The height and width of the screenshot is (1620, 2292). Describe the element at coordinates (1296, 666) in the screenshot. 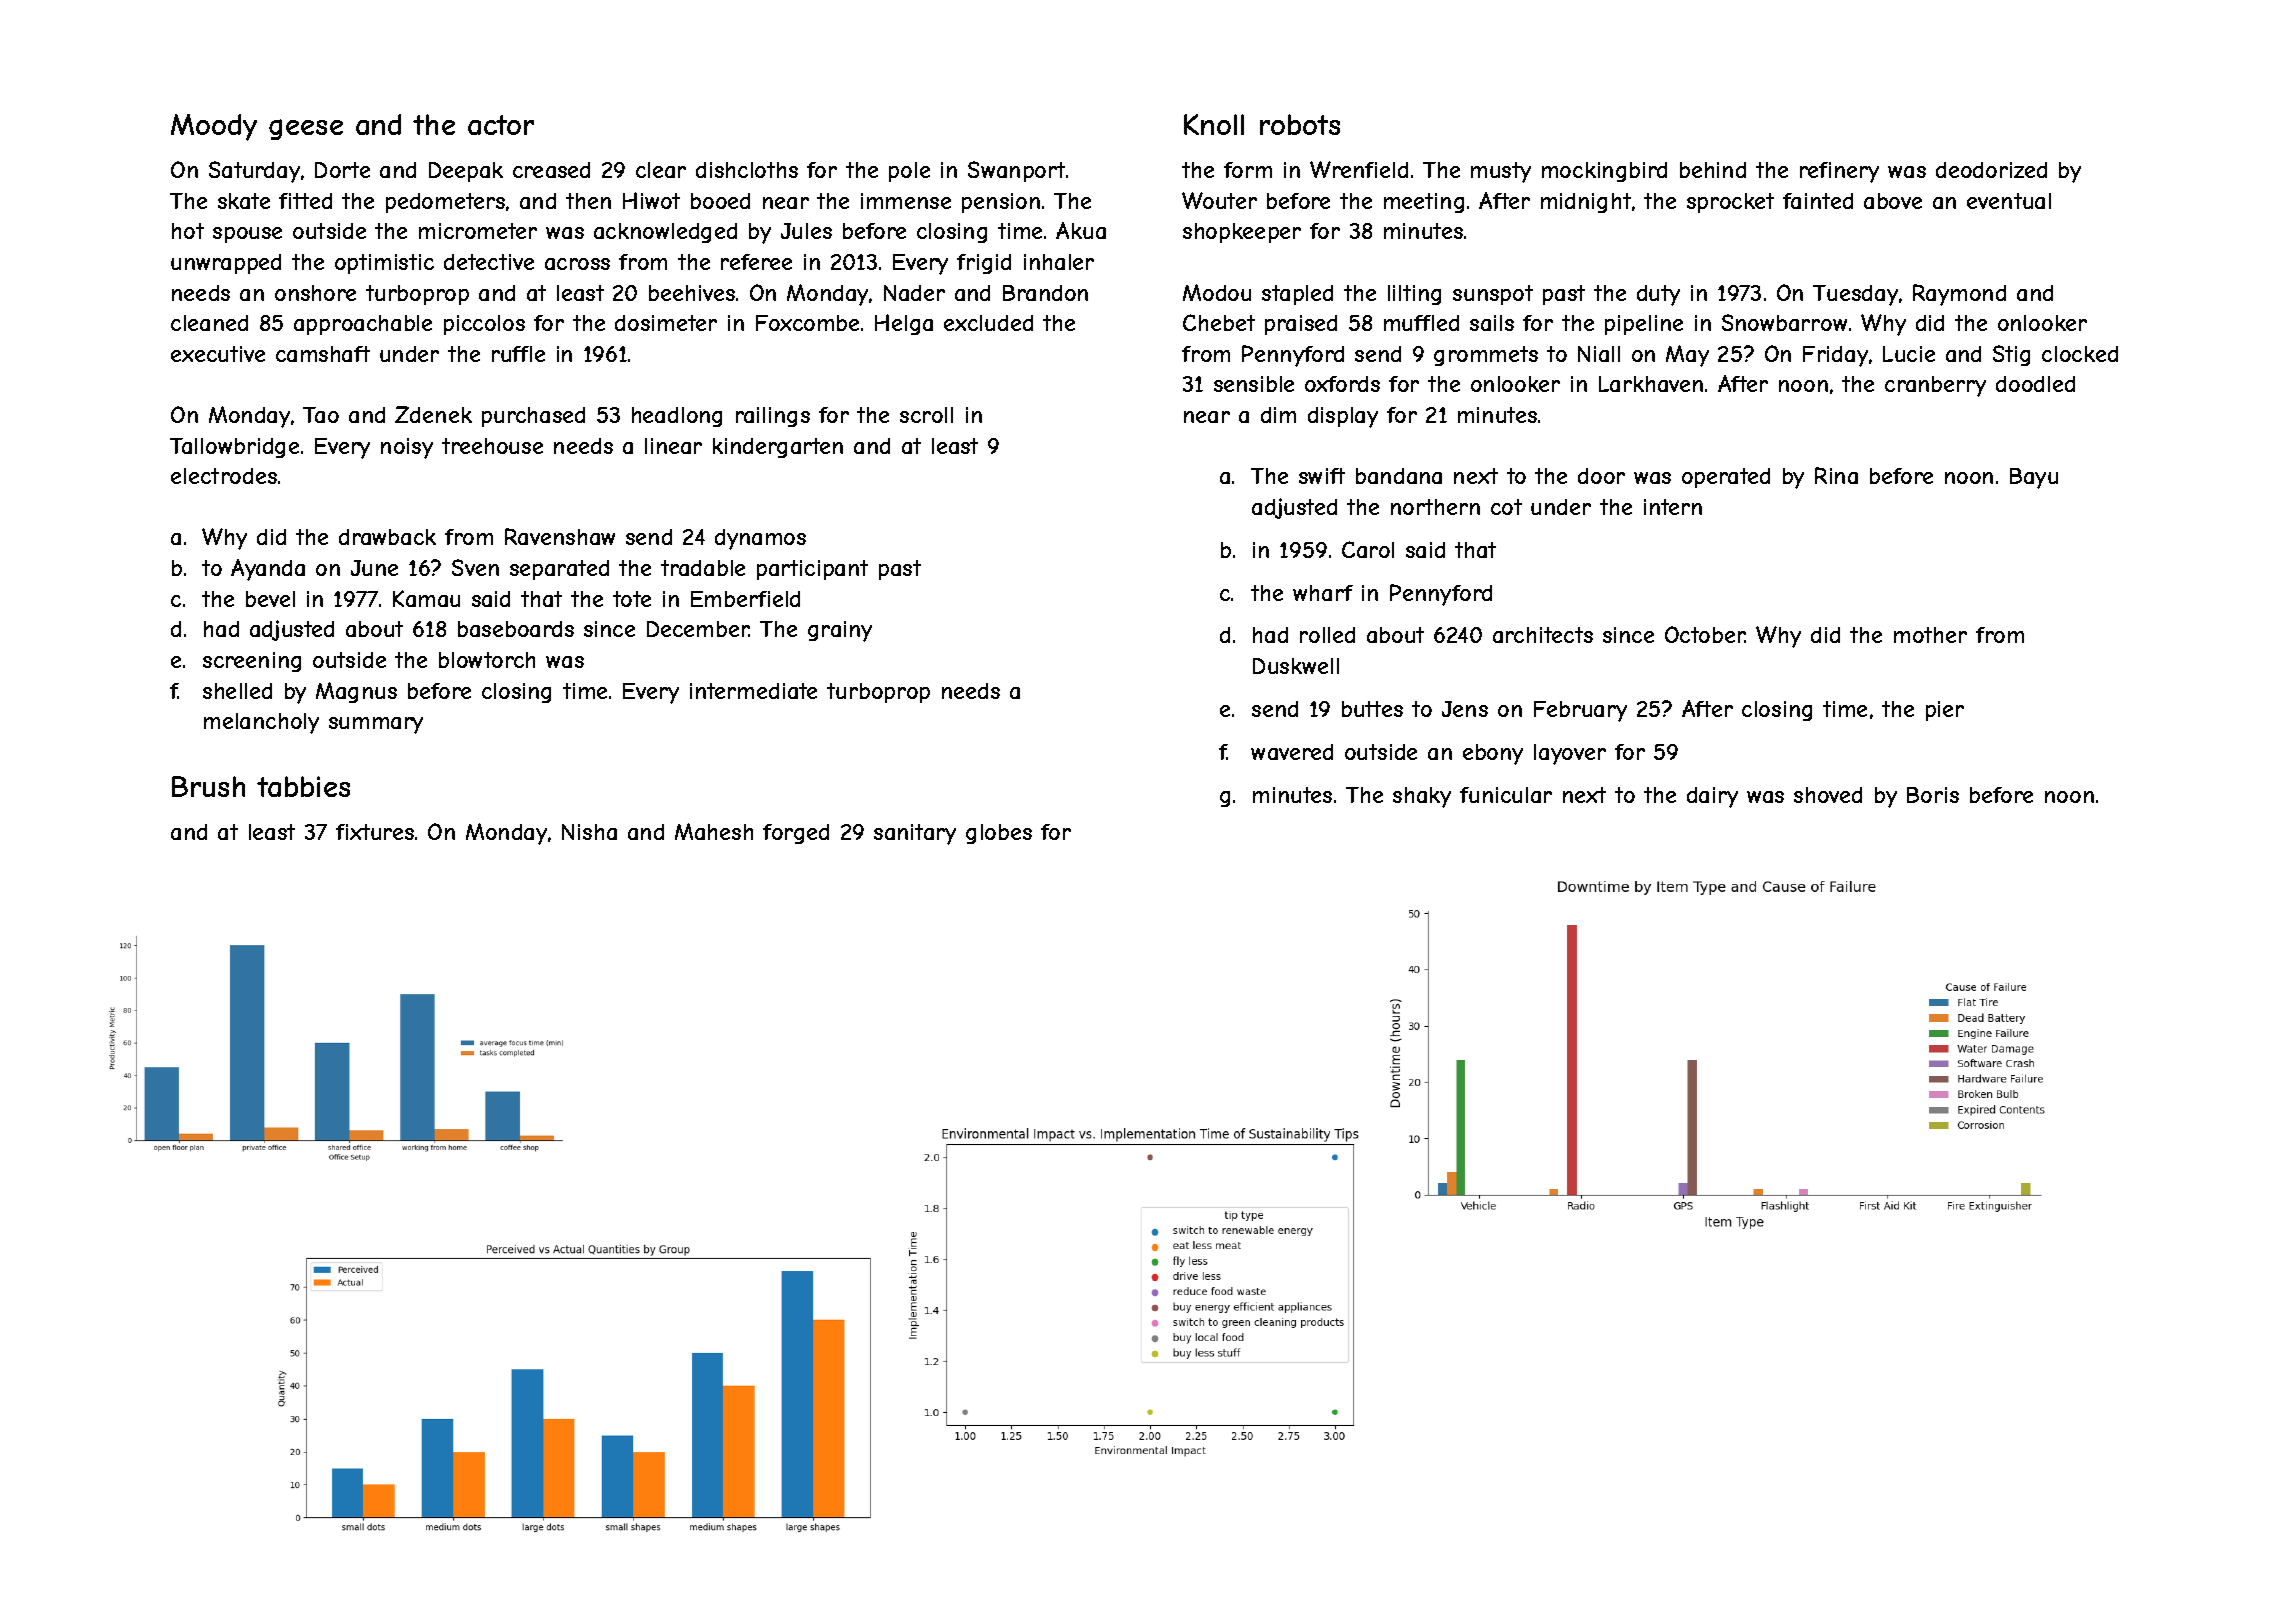

I see `Duskwell` at that location.
